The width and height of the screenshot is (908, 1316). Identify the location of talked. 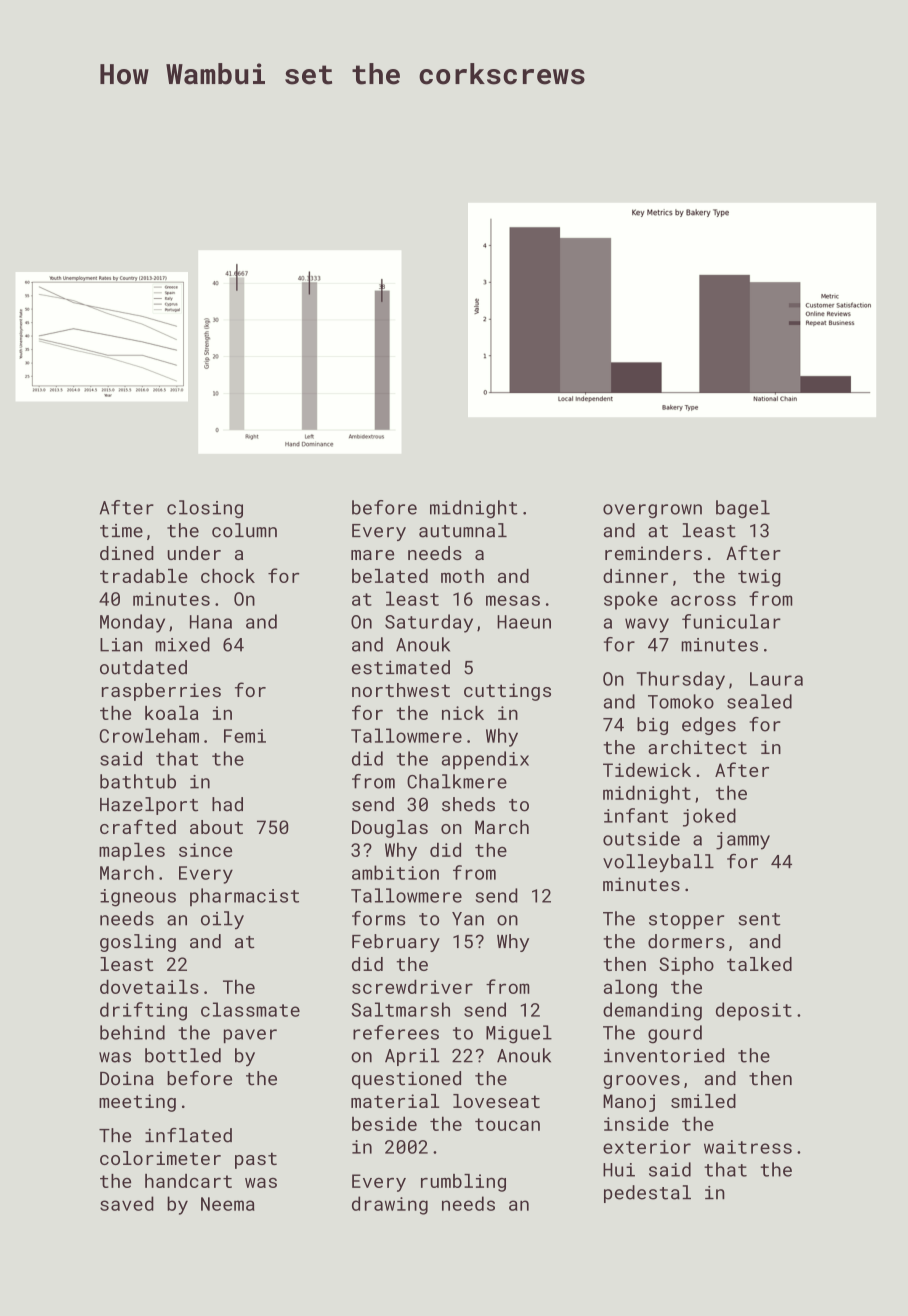
(759, 964).
